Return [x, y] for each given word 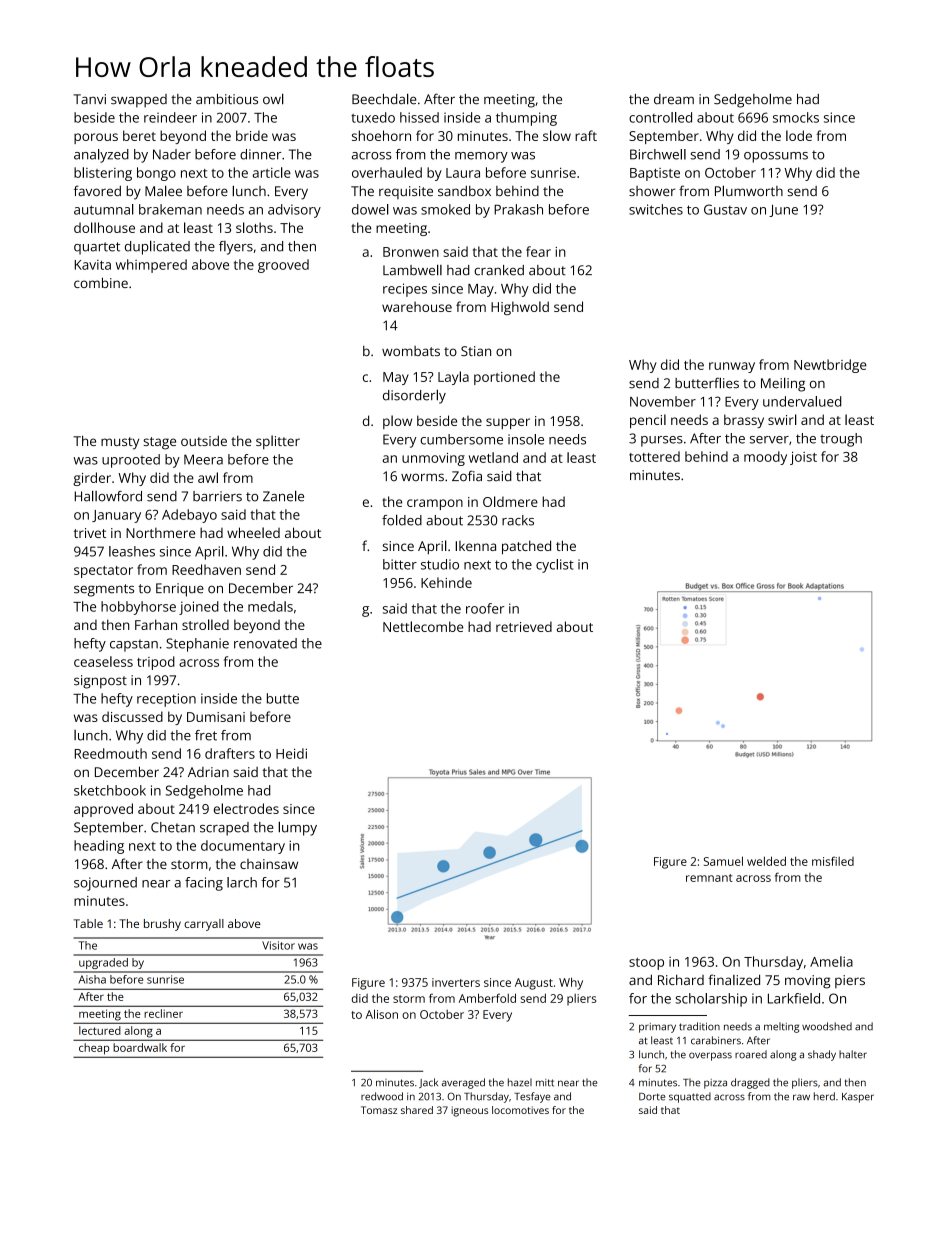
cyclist [555, 566]
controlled [660, 117]
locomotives [520, 1110]
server [769, 440]
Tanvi [89, 99]
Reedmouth [111, 753]
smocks [796, 117]
